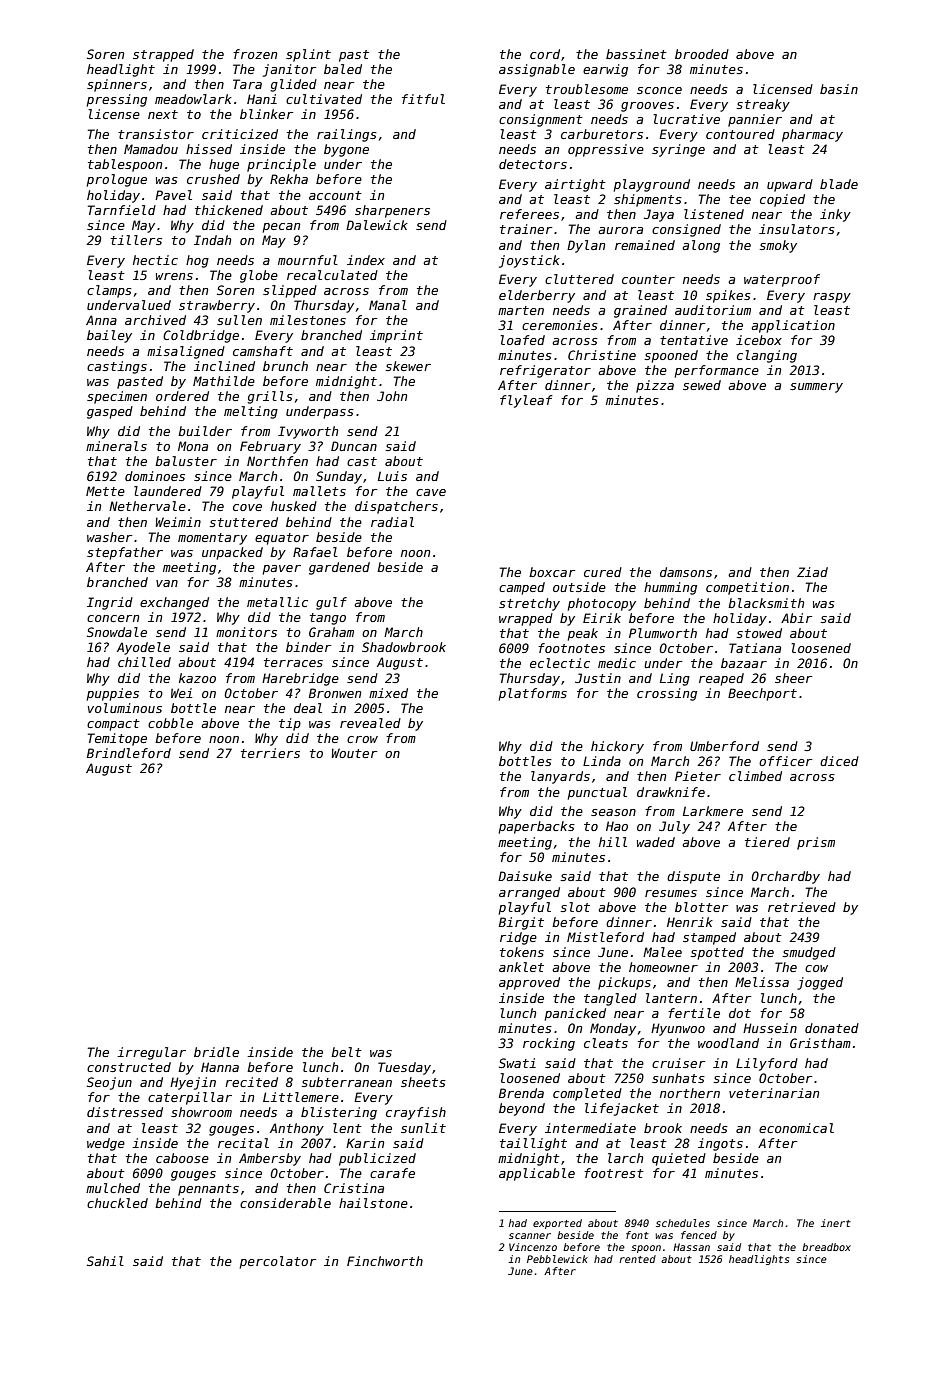 This screenshot has width=948, height=1374. Describe the element at coordinates (526, 229) in the screenshot. I see `trainer` at that location.
